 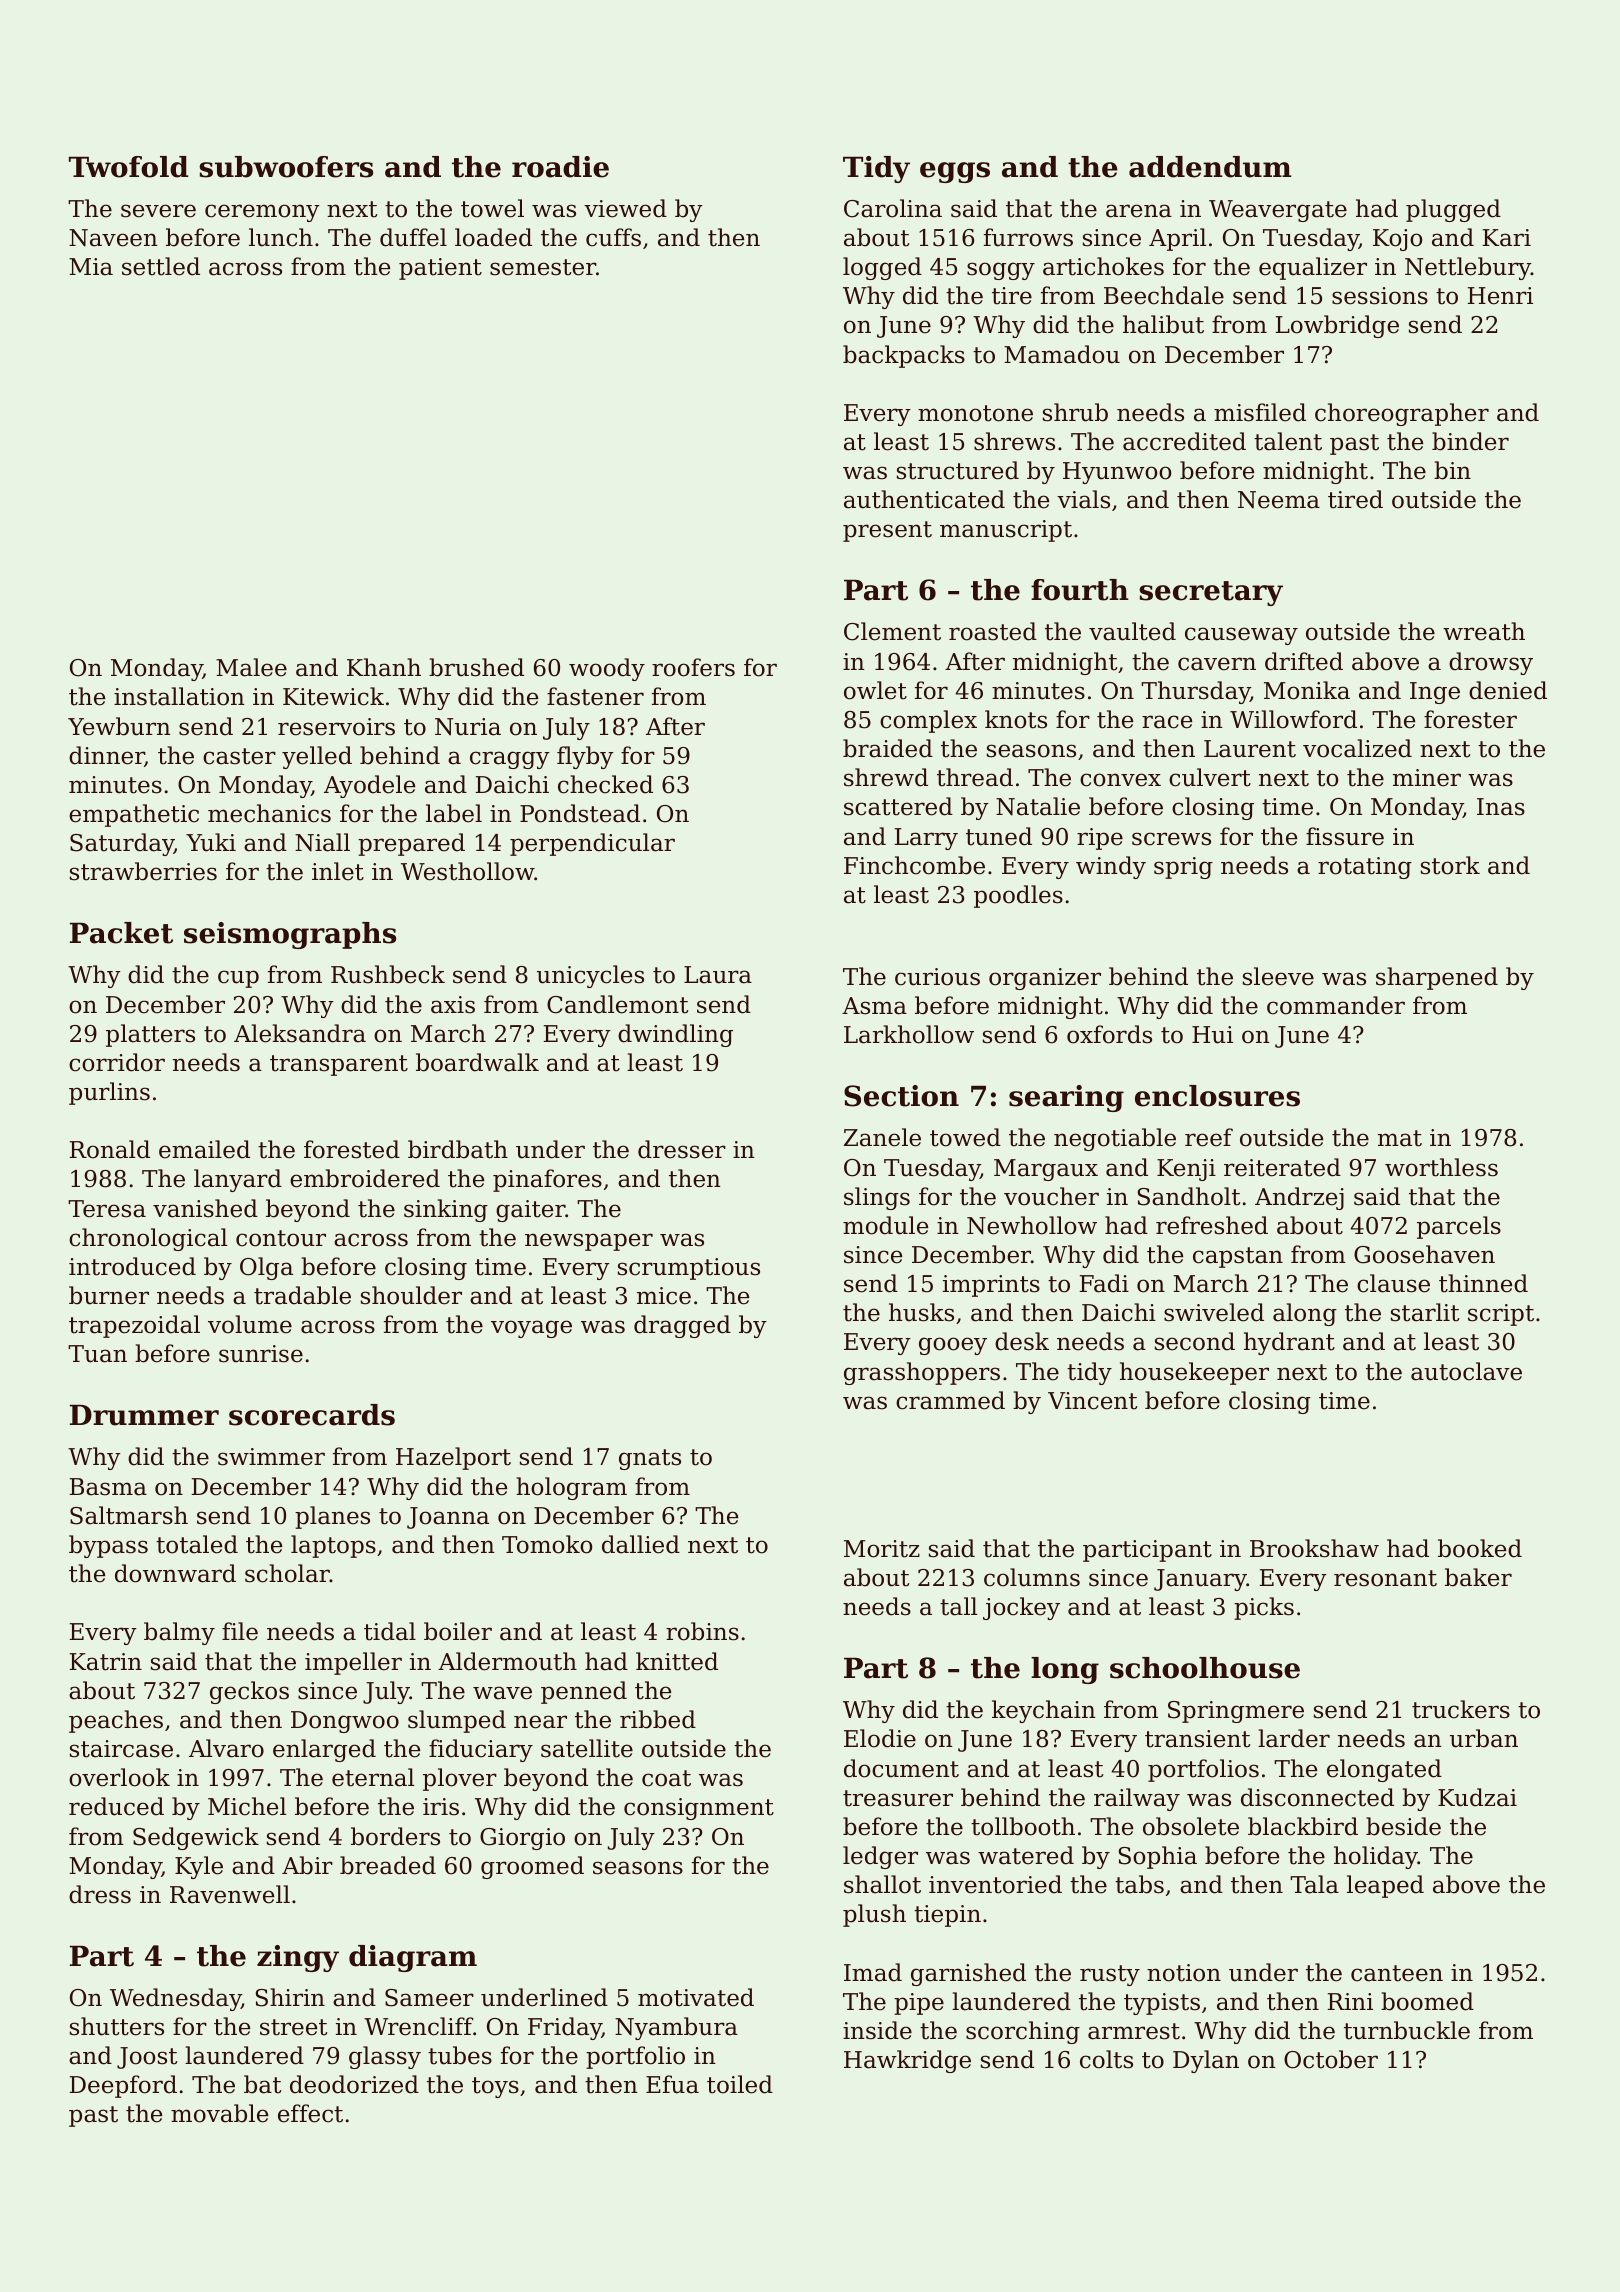 I want to click on movable, so click(x=219, y=2113).
